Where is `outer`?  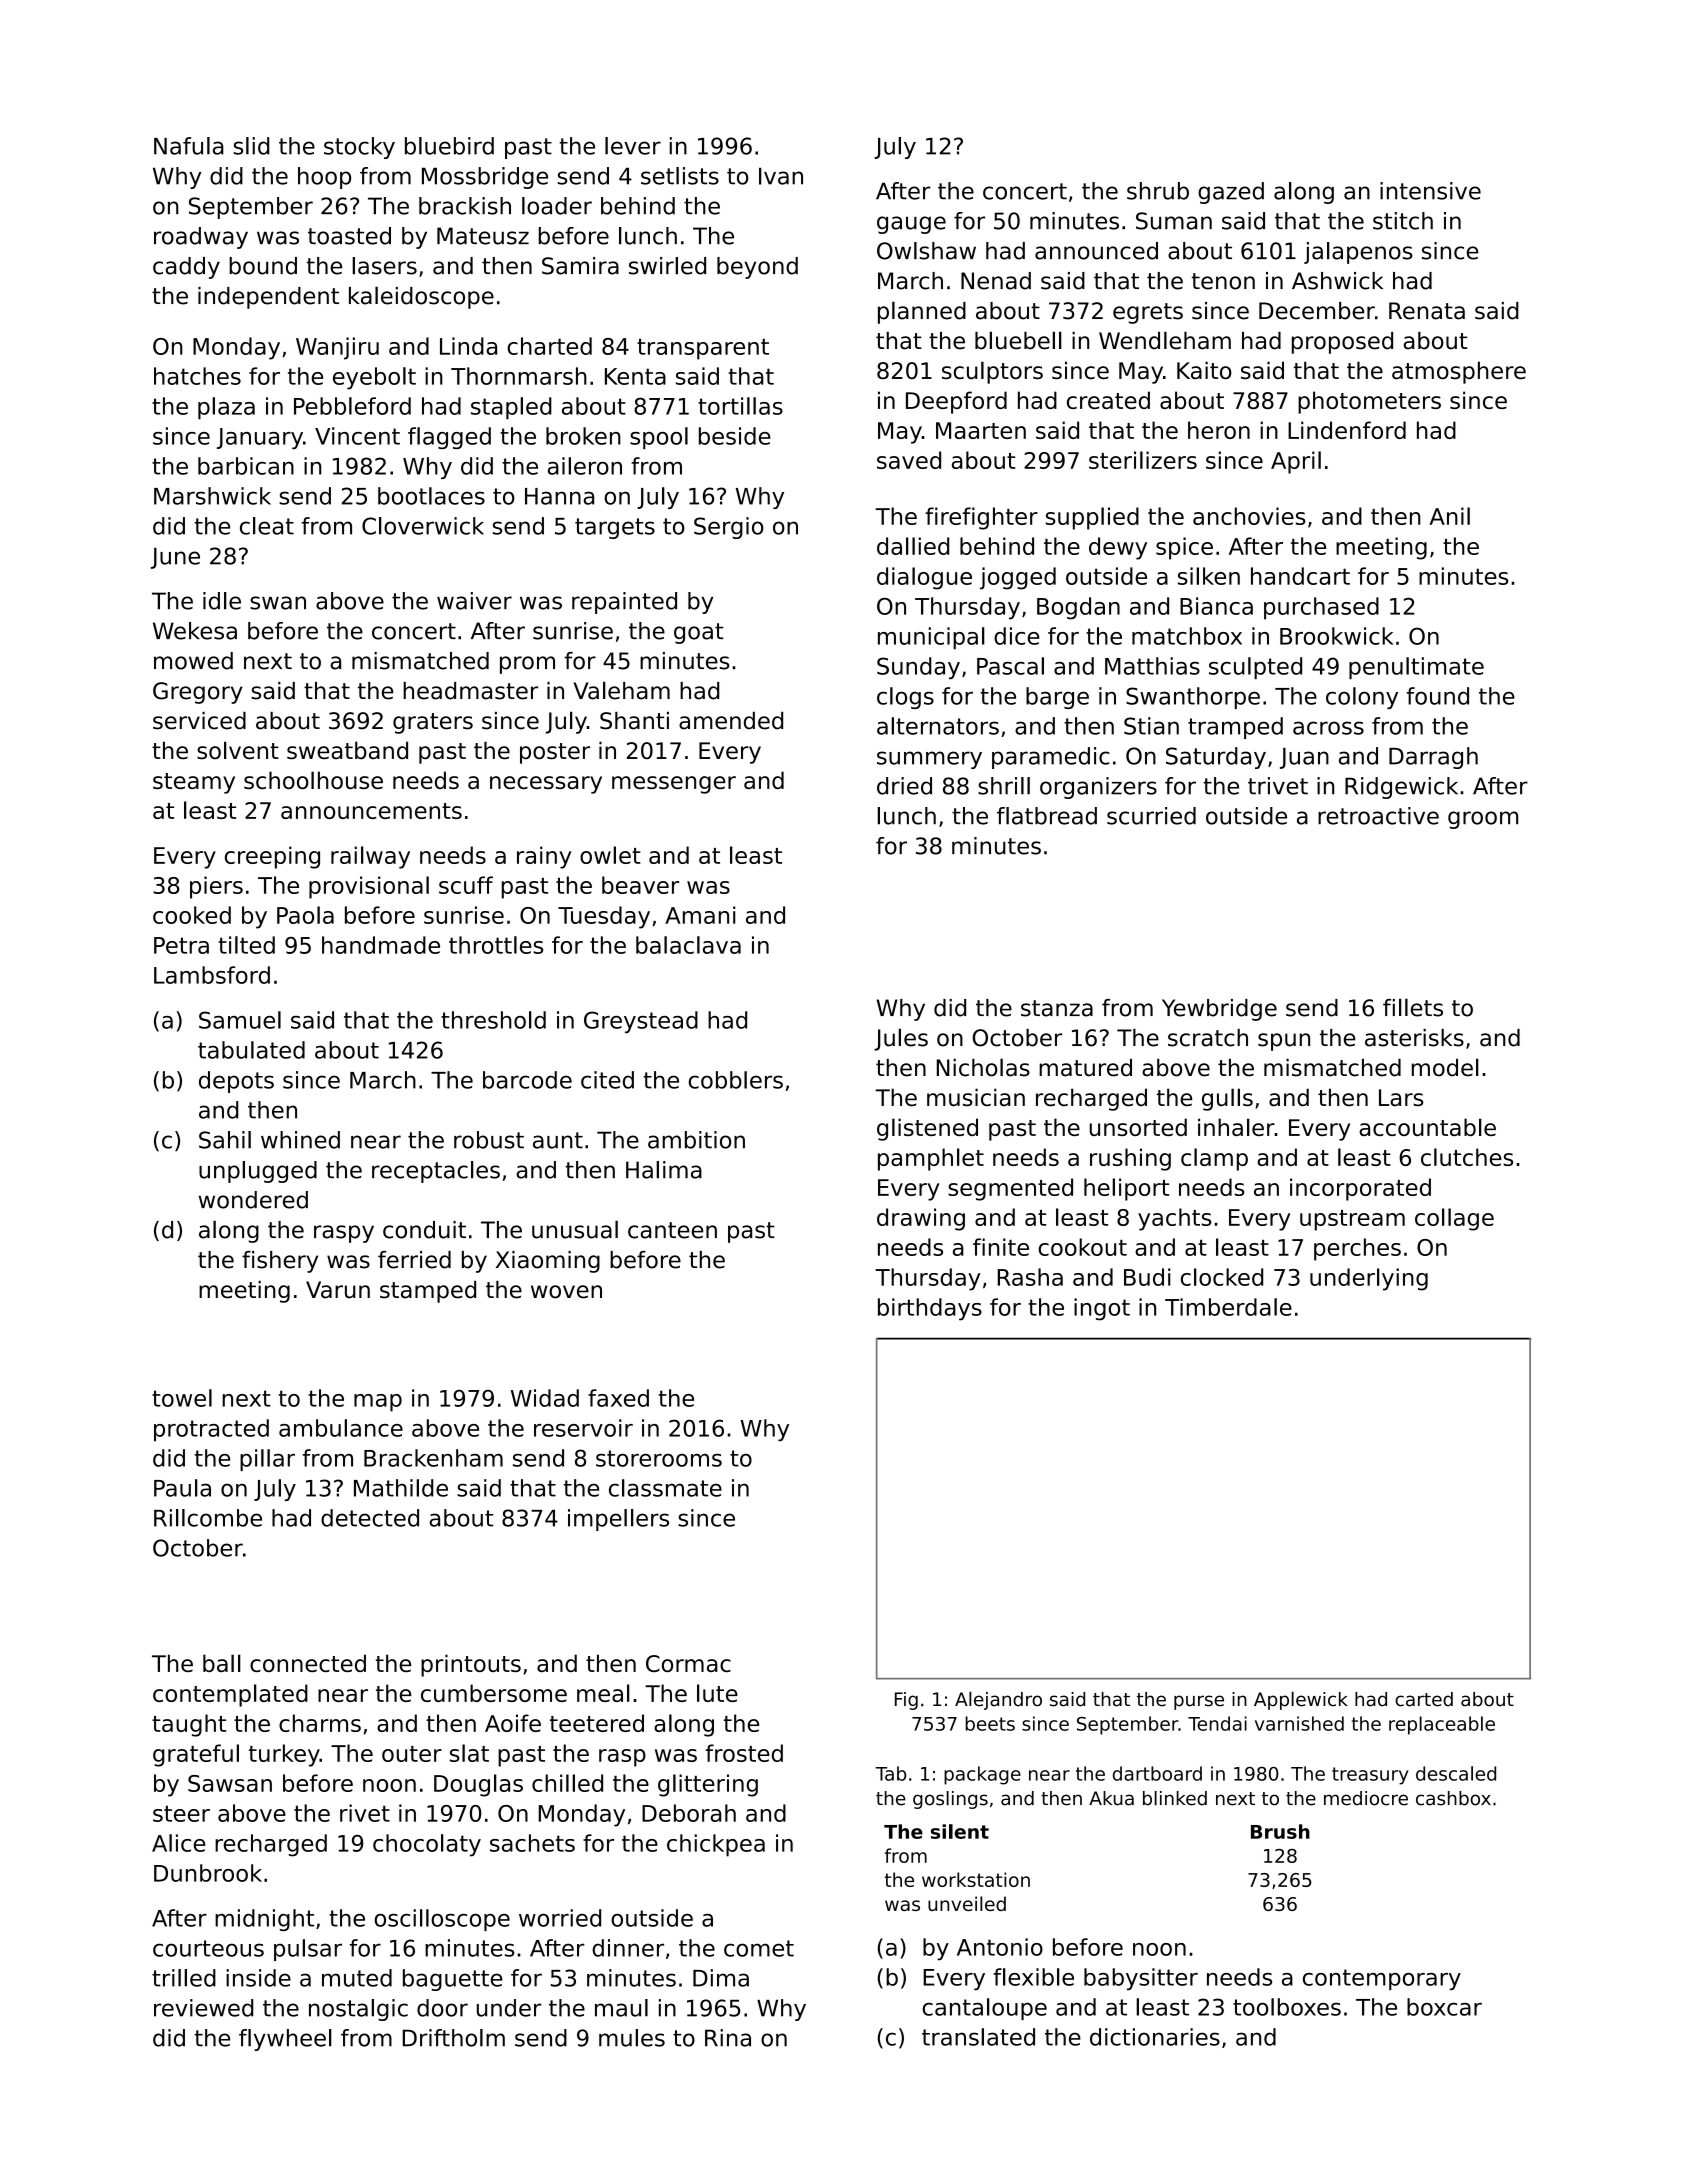 outer is located at coordinates (412, 1754).
